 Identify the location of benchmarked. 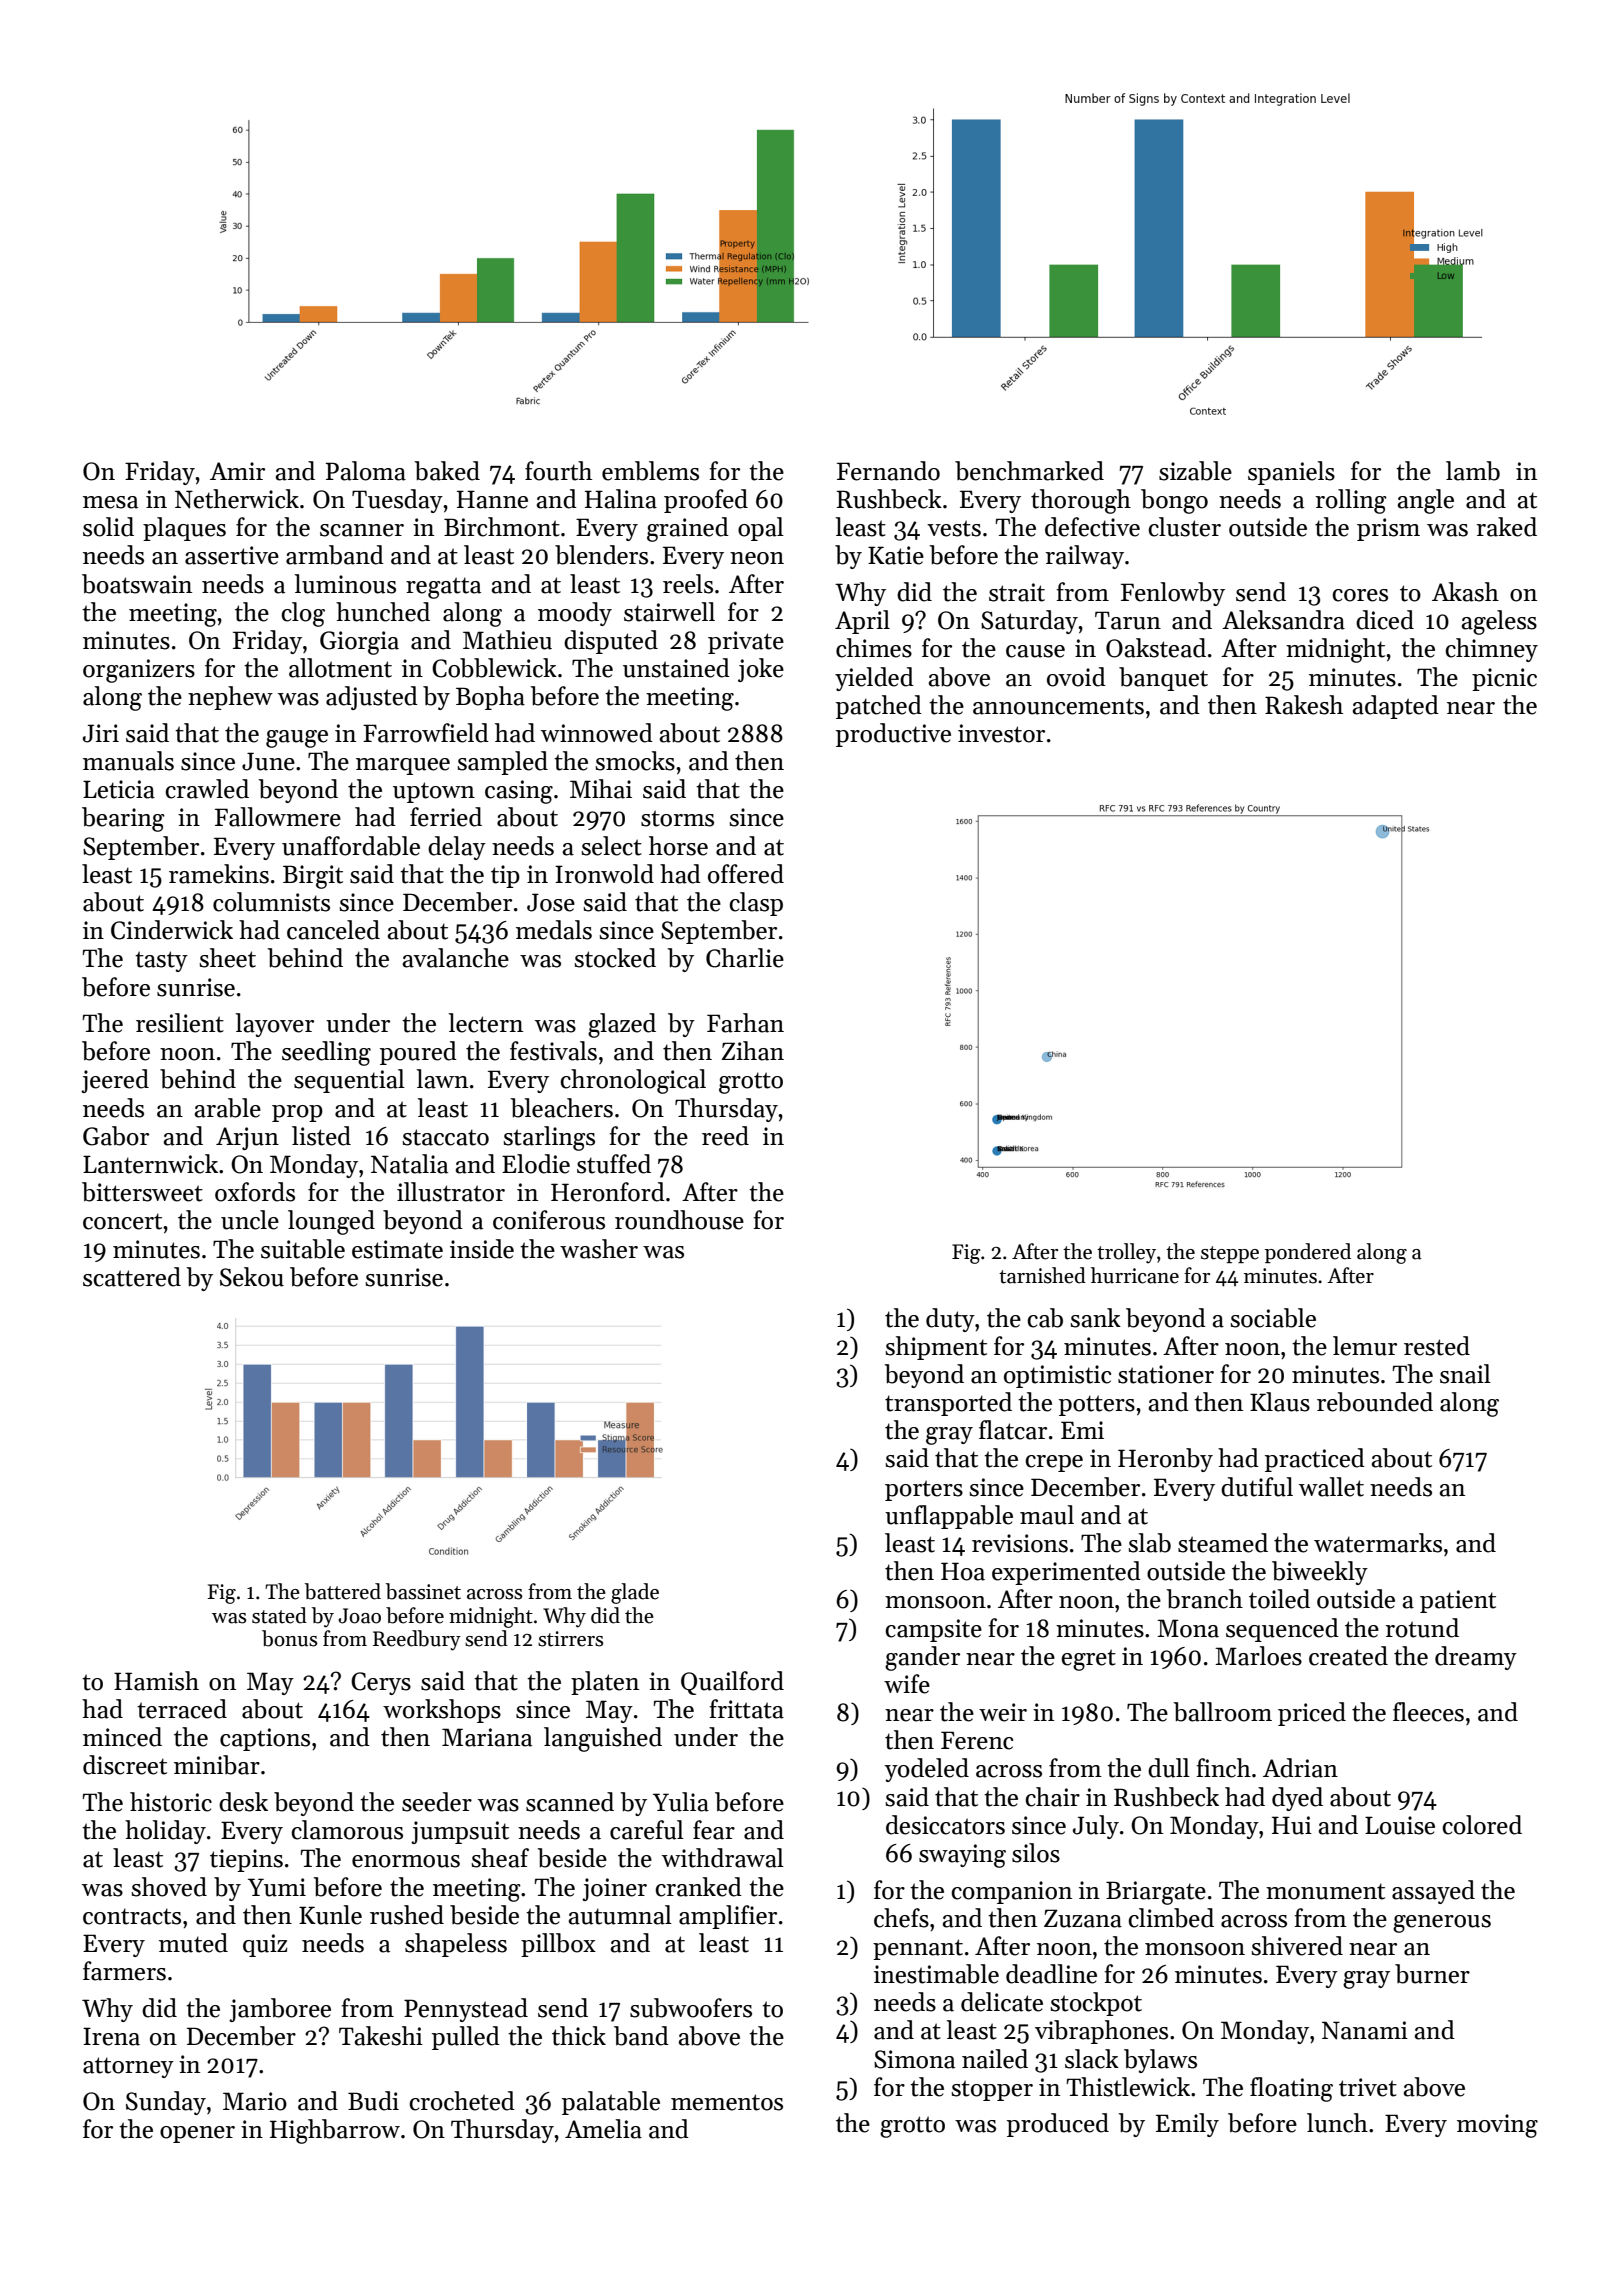
(1029, 471).
